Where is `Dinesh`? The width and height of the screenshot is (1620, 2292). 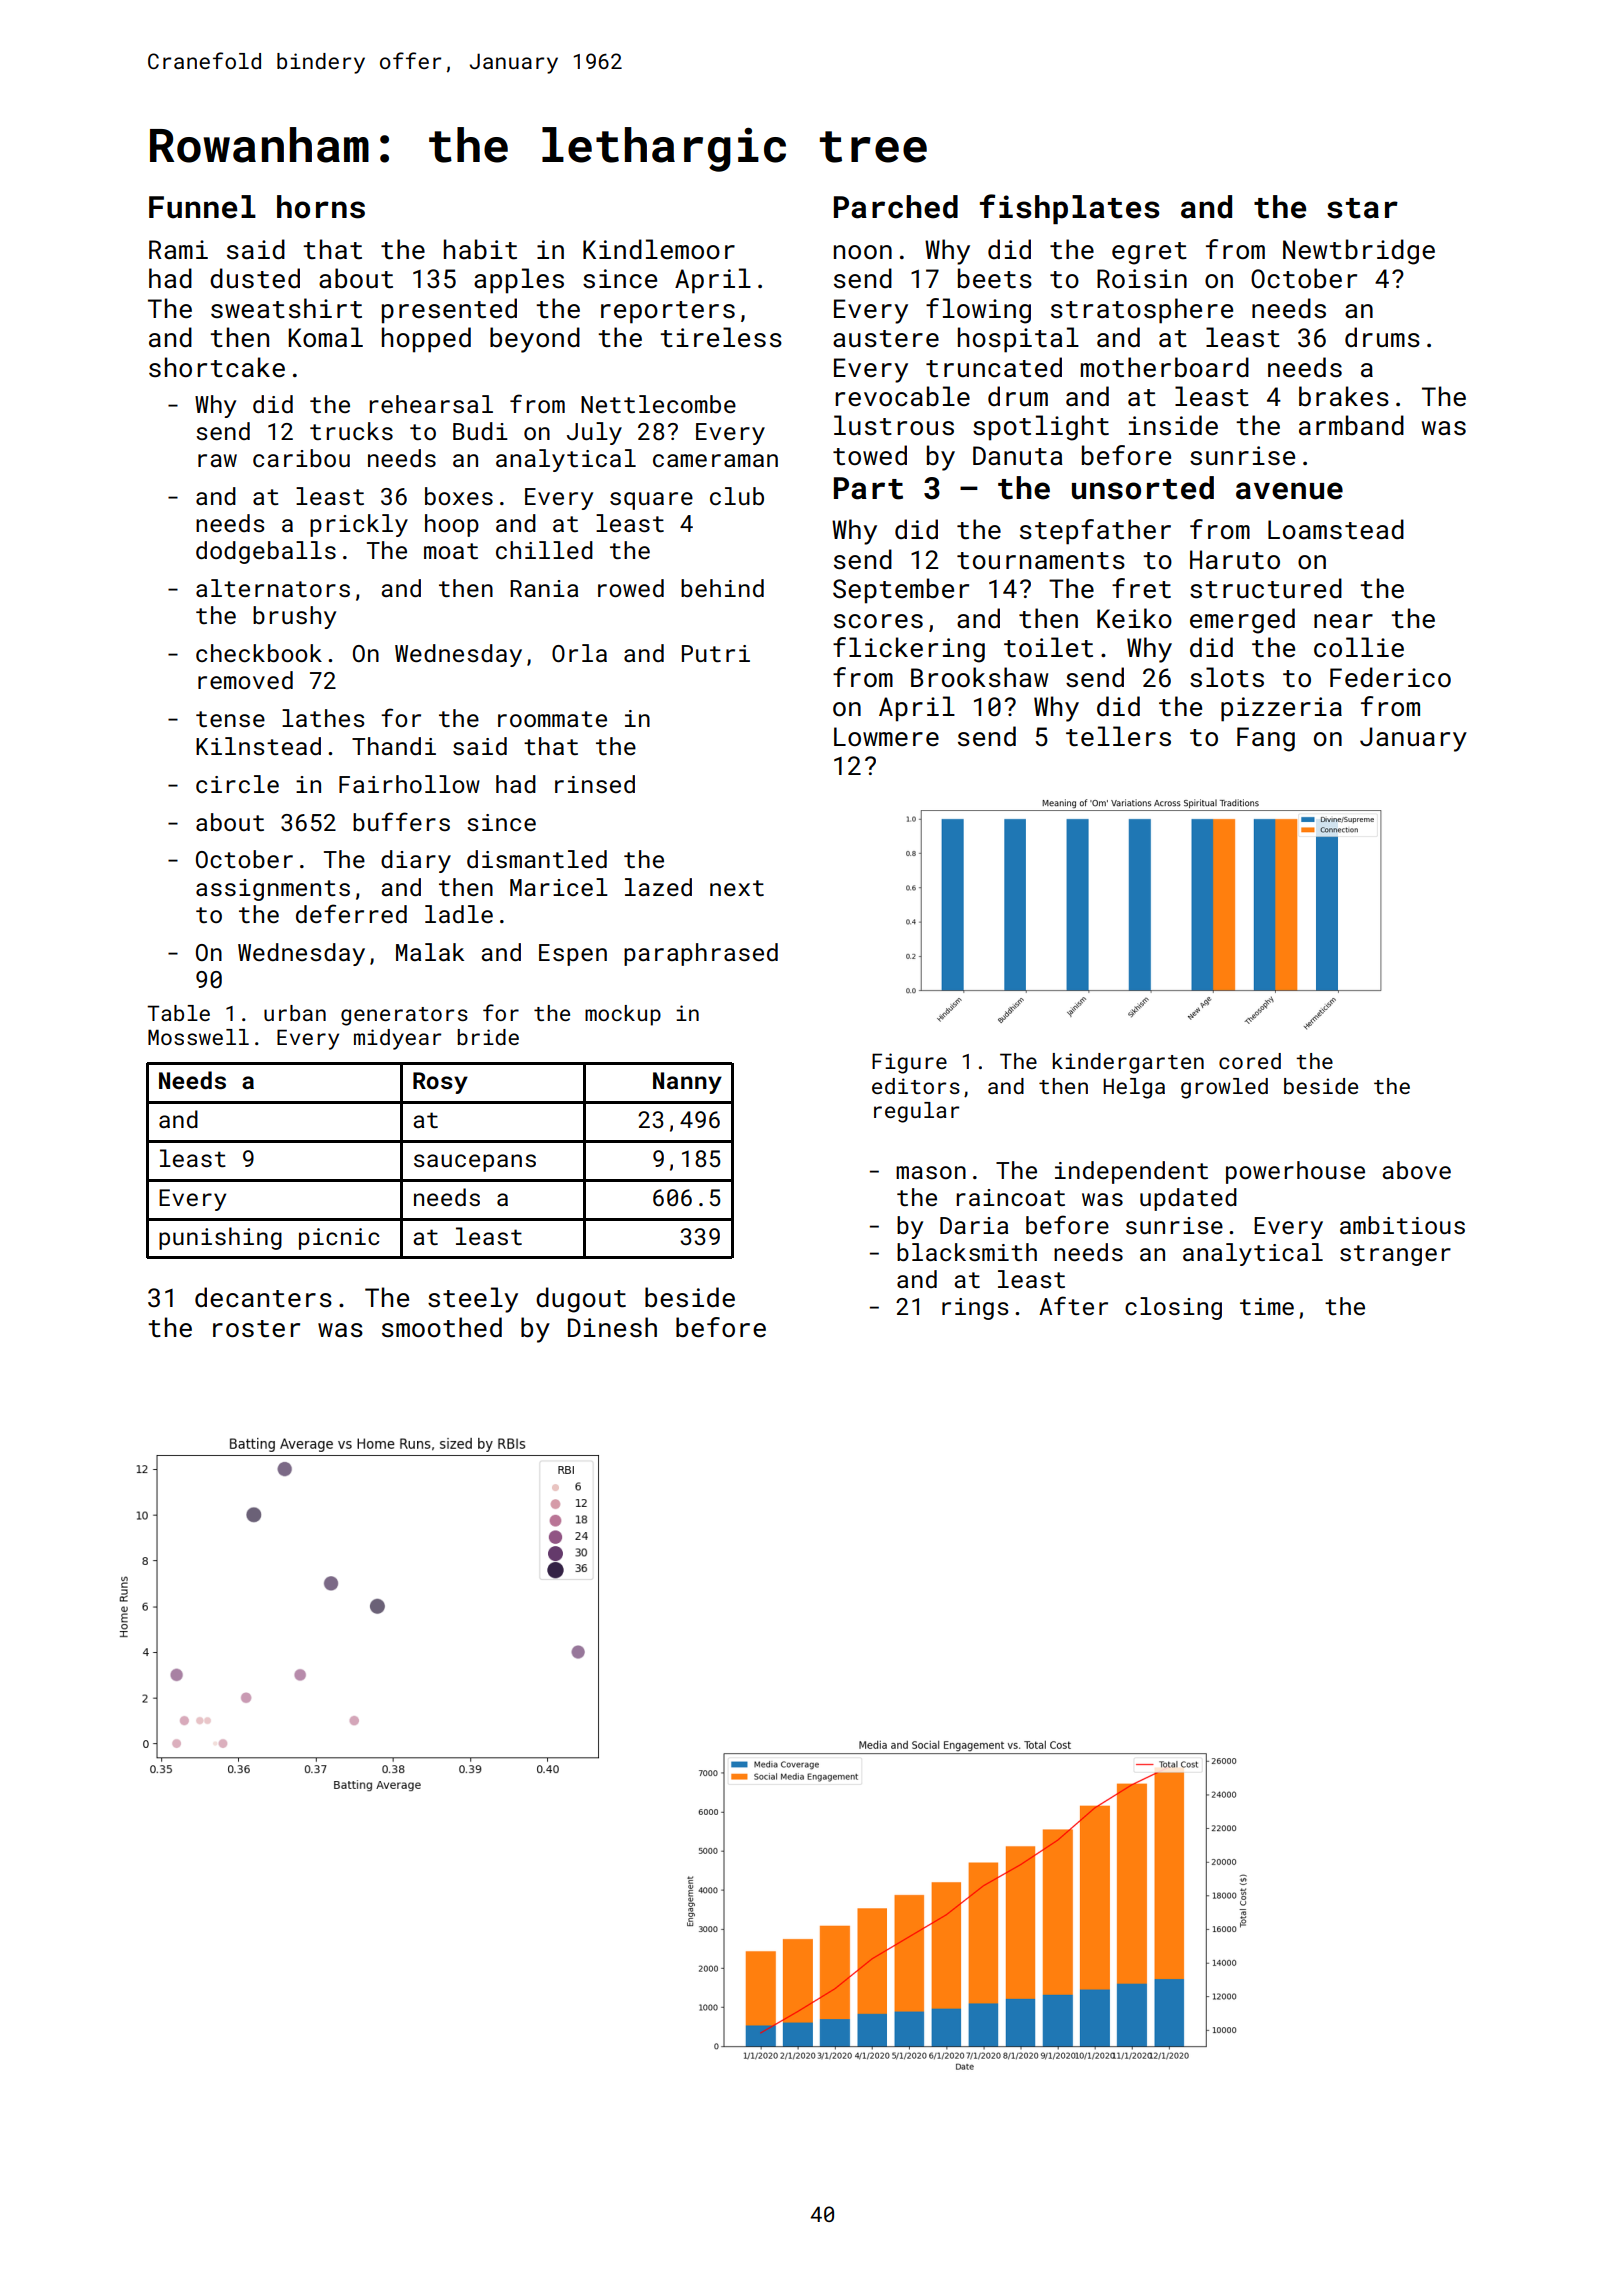
Dinesh is located at coordinates (612, 1327).
